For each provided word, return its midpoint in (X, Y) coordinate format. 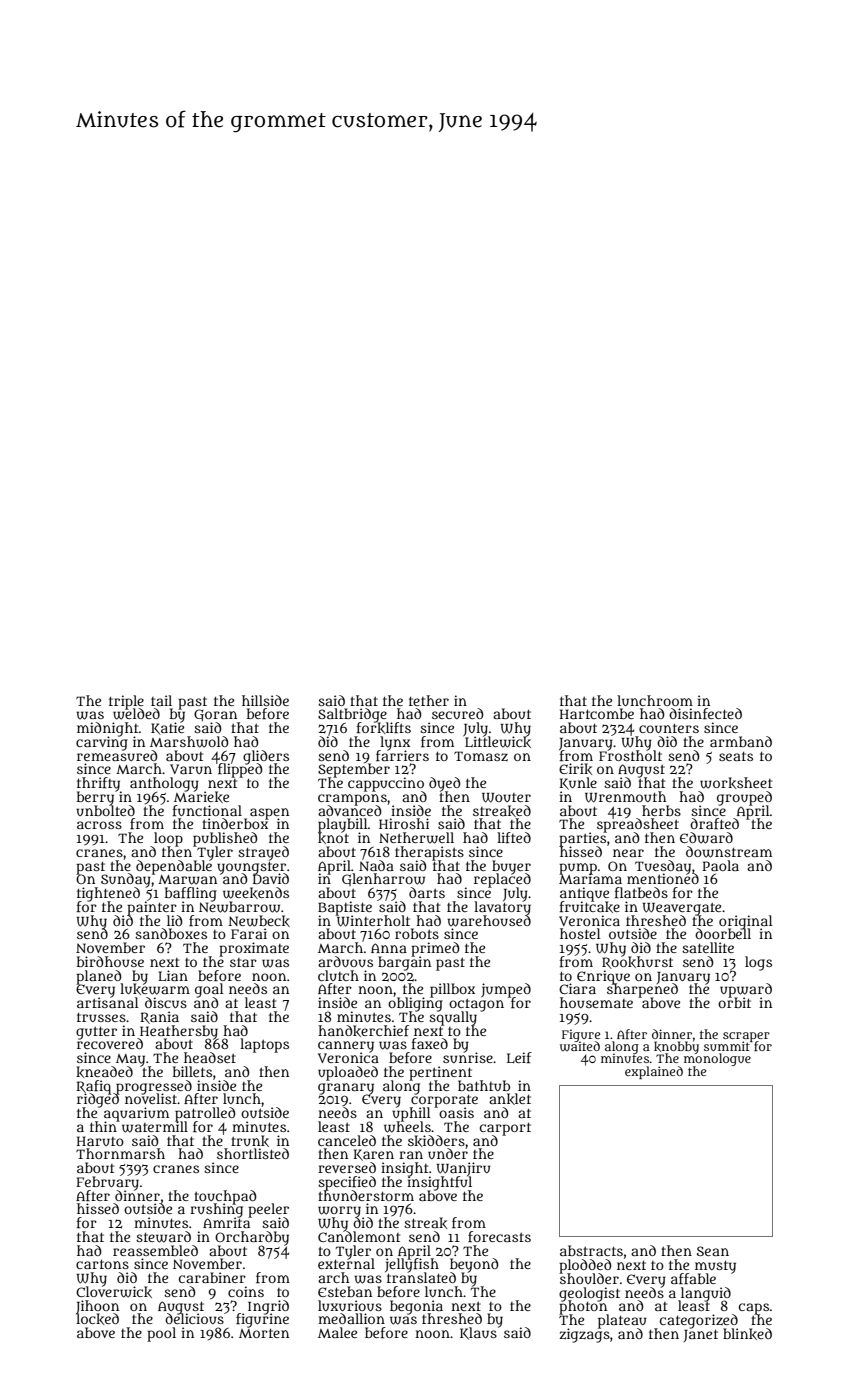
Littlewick (497, 742)
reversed (347, 1167)
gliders (266, 757)
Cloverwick (114, 1292)
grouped (744, 798)
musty (715, 1267)
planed (99, 977)
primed (435, 949)
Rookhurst (637, 963)
